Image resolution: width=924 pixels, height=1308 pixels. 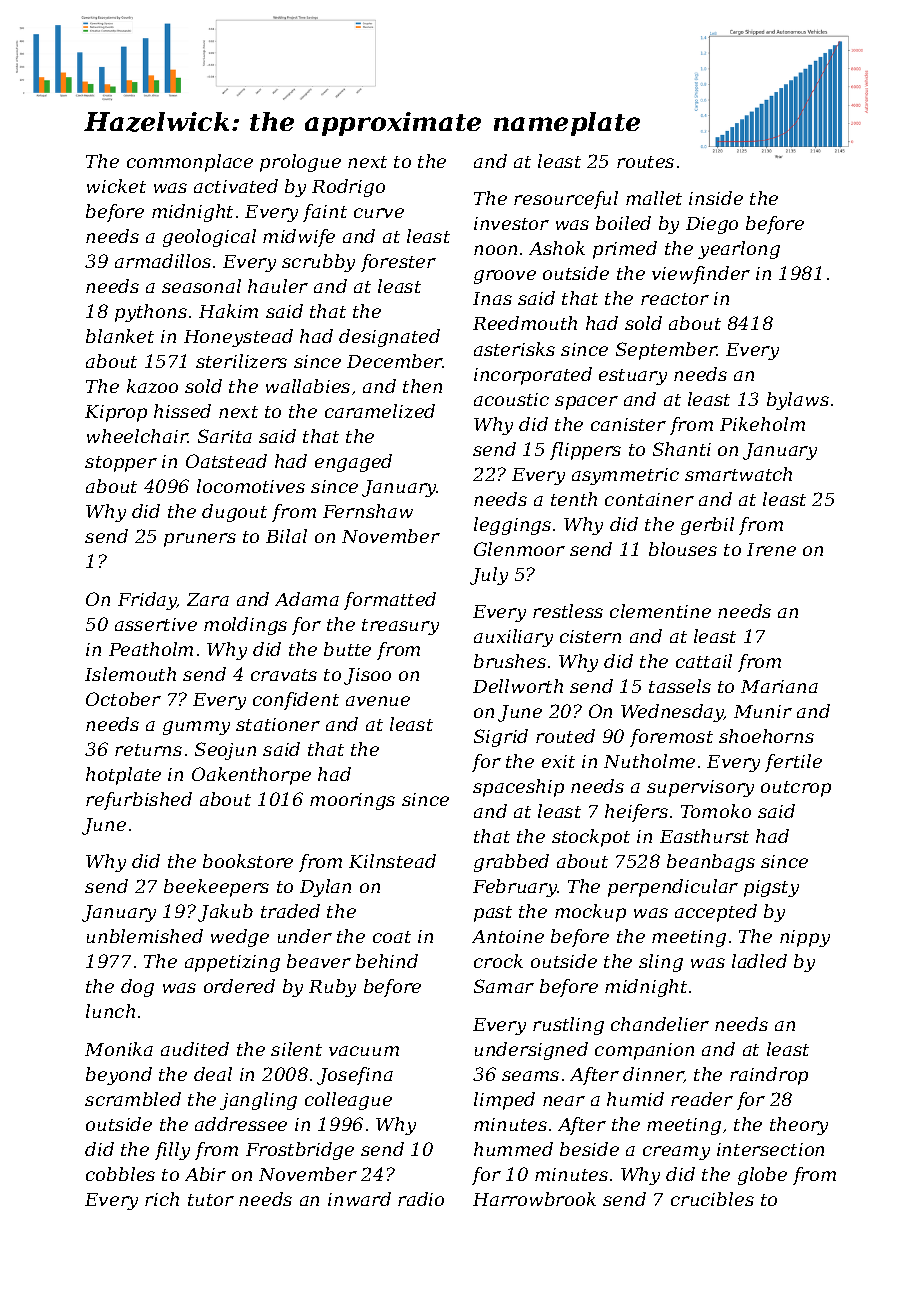 I want to click on ordered, so click(x=239, y=986).
